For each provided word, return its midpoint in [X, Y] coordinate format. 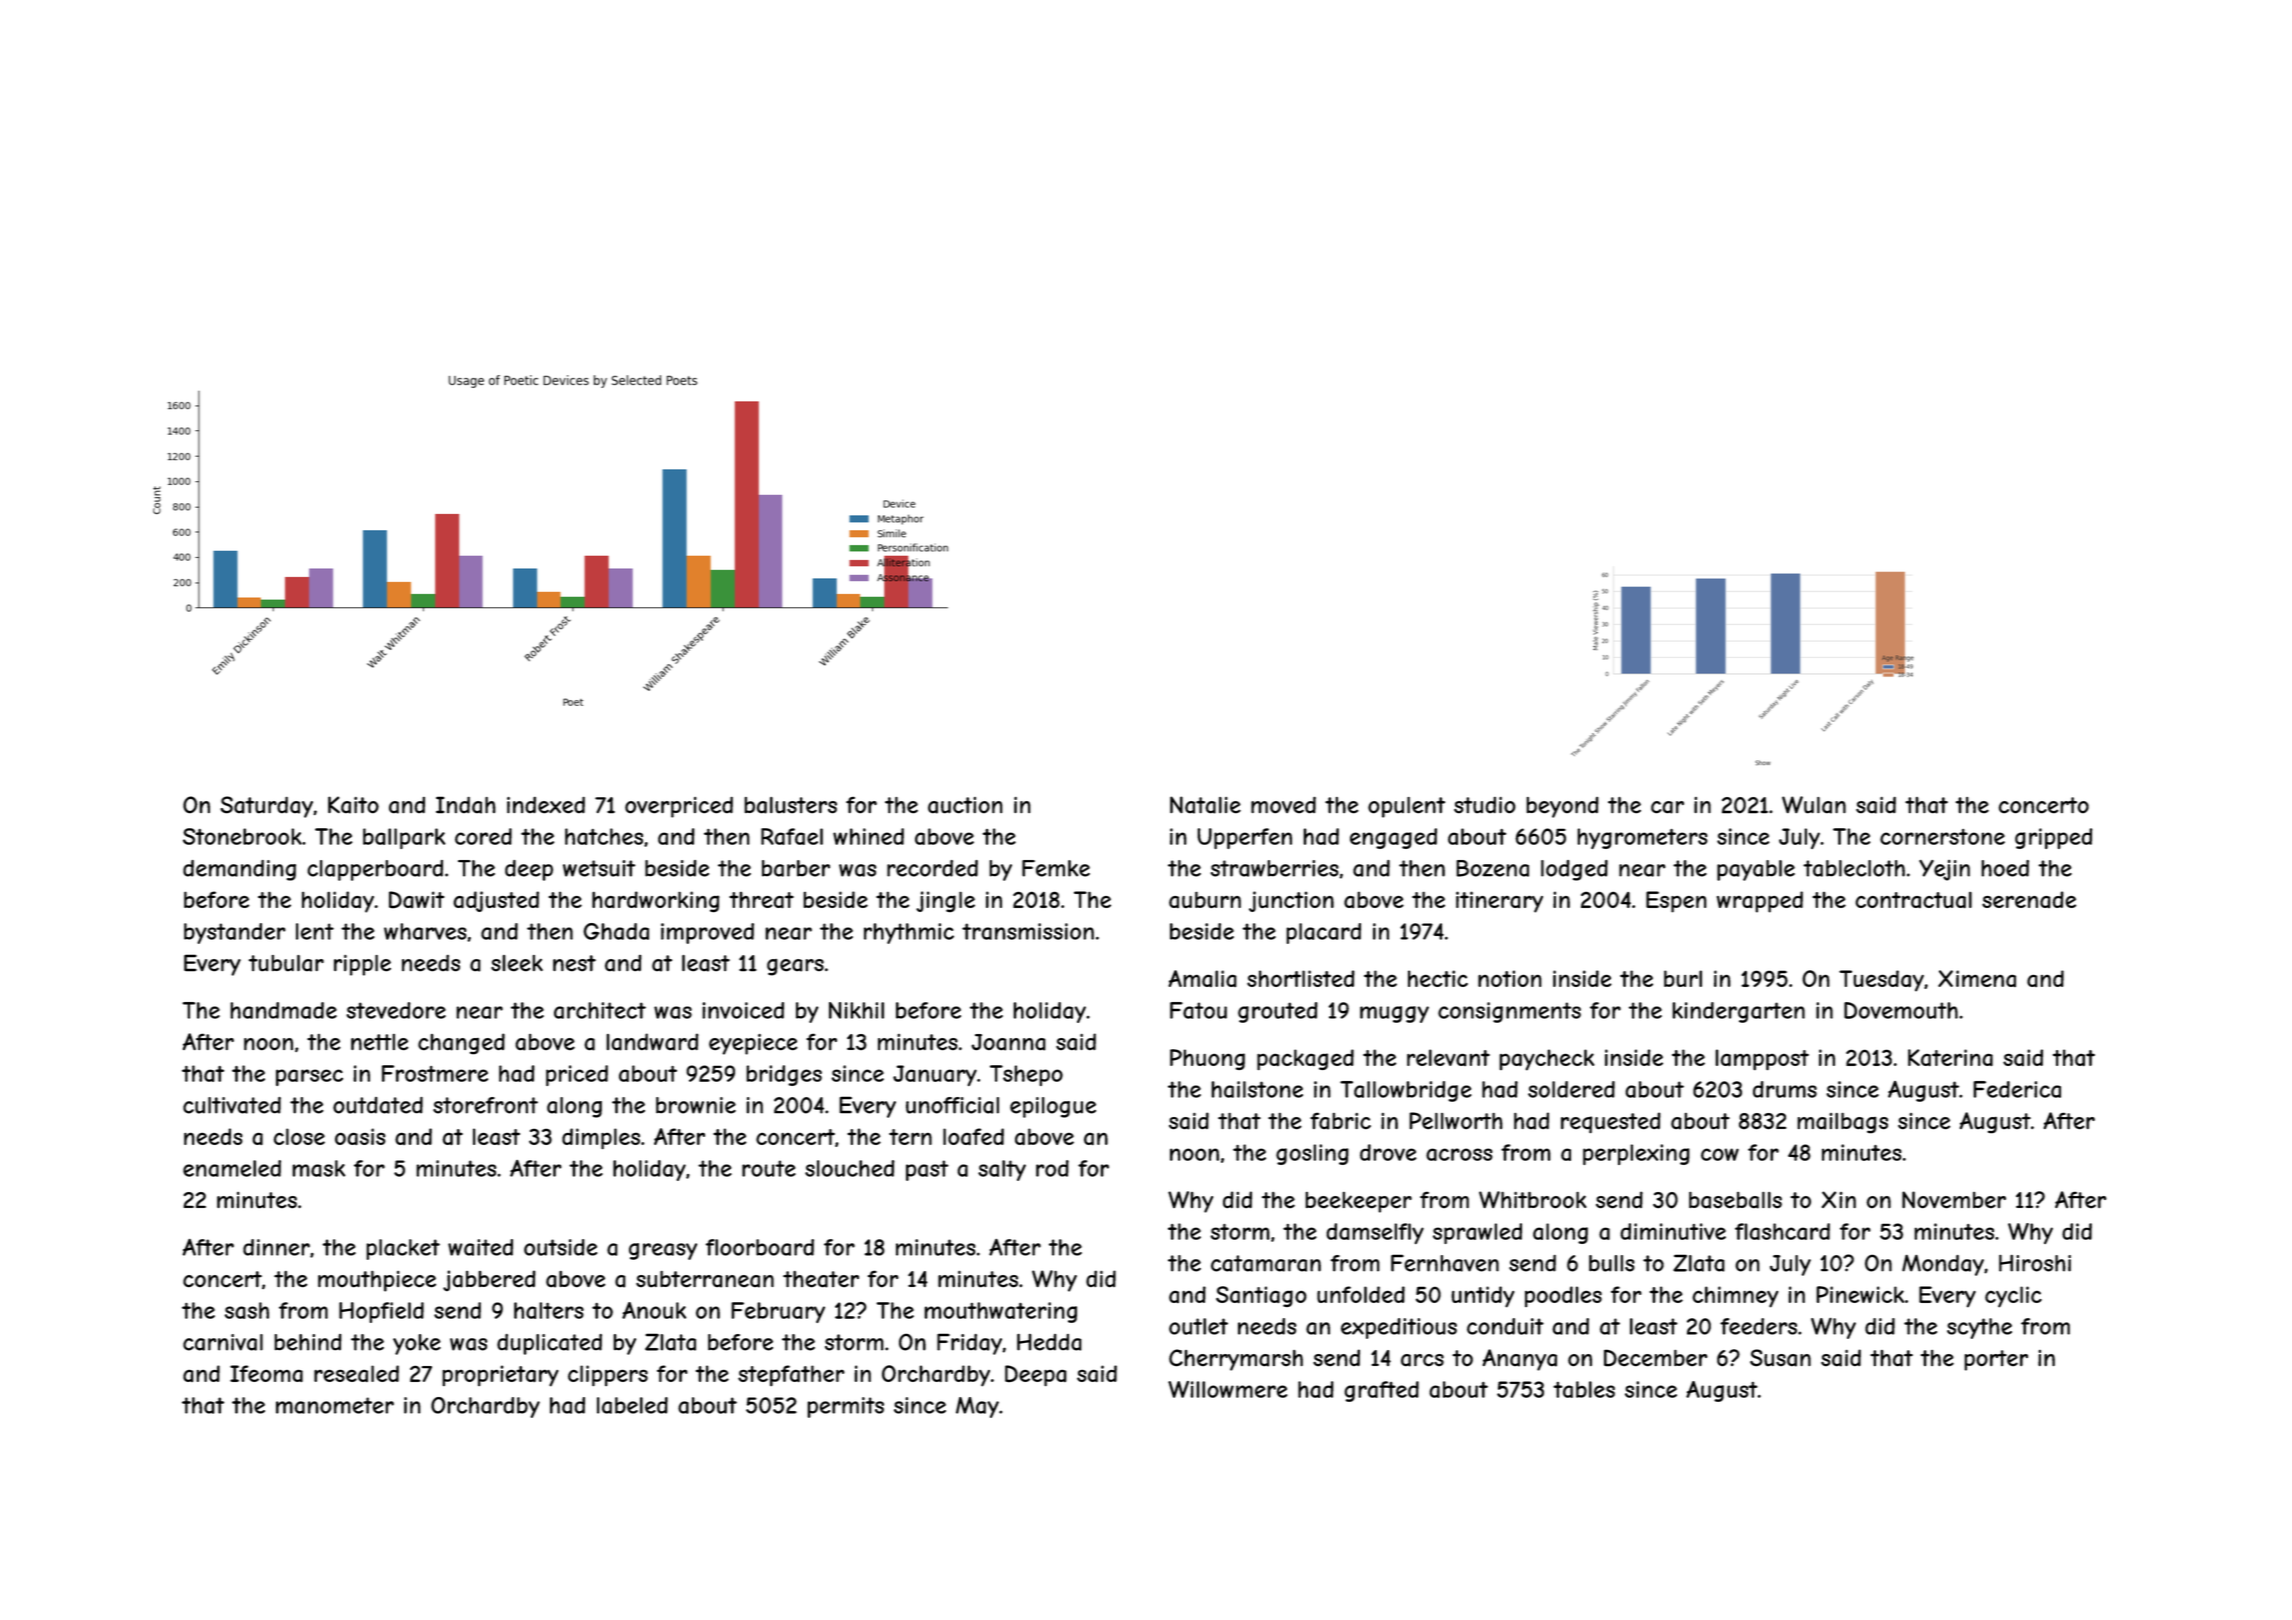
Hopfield [381, 1312]
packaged [1305, 1060]
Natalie [1205, 805]
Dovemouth [1901, 1010]
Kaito [353, 805]
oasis [360, 1136]
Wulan [1814, 805]
